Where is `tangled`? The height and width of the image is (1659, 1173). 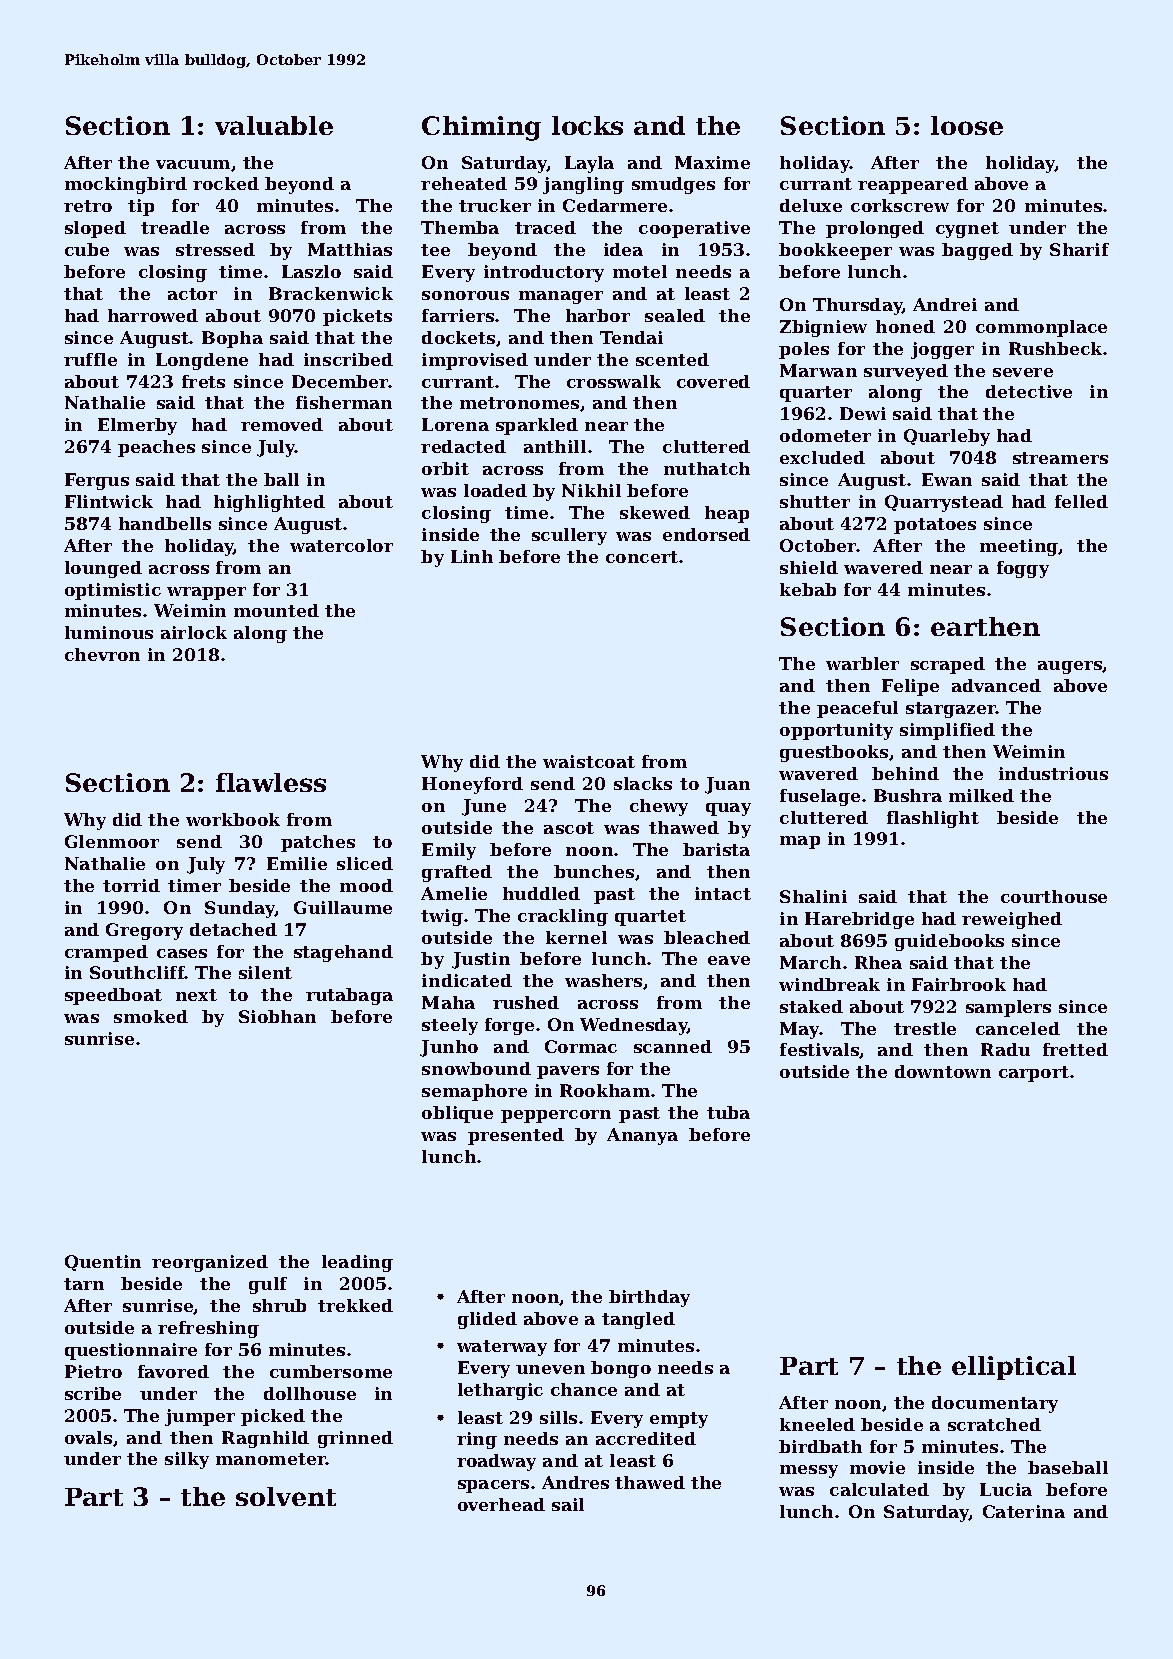
tangled is located at coordinates (638, 1320).
